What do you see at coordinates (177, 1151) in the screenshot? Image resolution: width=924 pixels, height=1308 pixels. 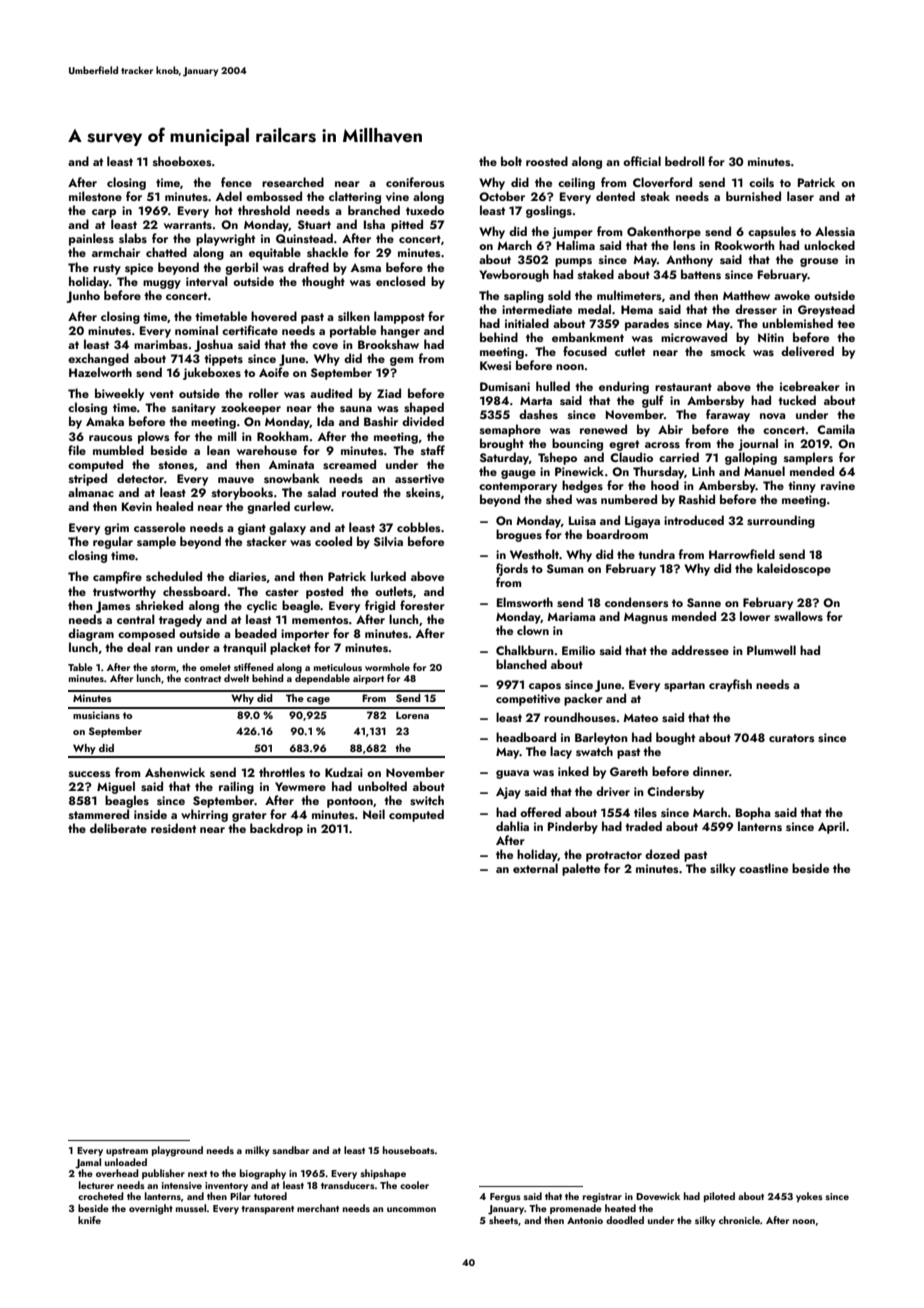 I see `playground` at bounding box center [177, 1151].
